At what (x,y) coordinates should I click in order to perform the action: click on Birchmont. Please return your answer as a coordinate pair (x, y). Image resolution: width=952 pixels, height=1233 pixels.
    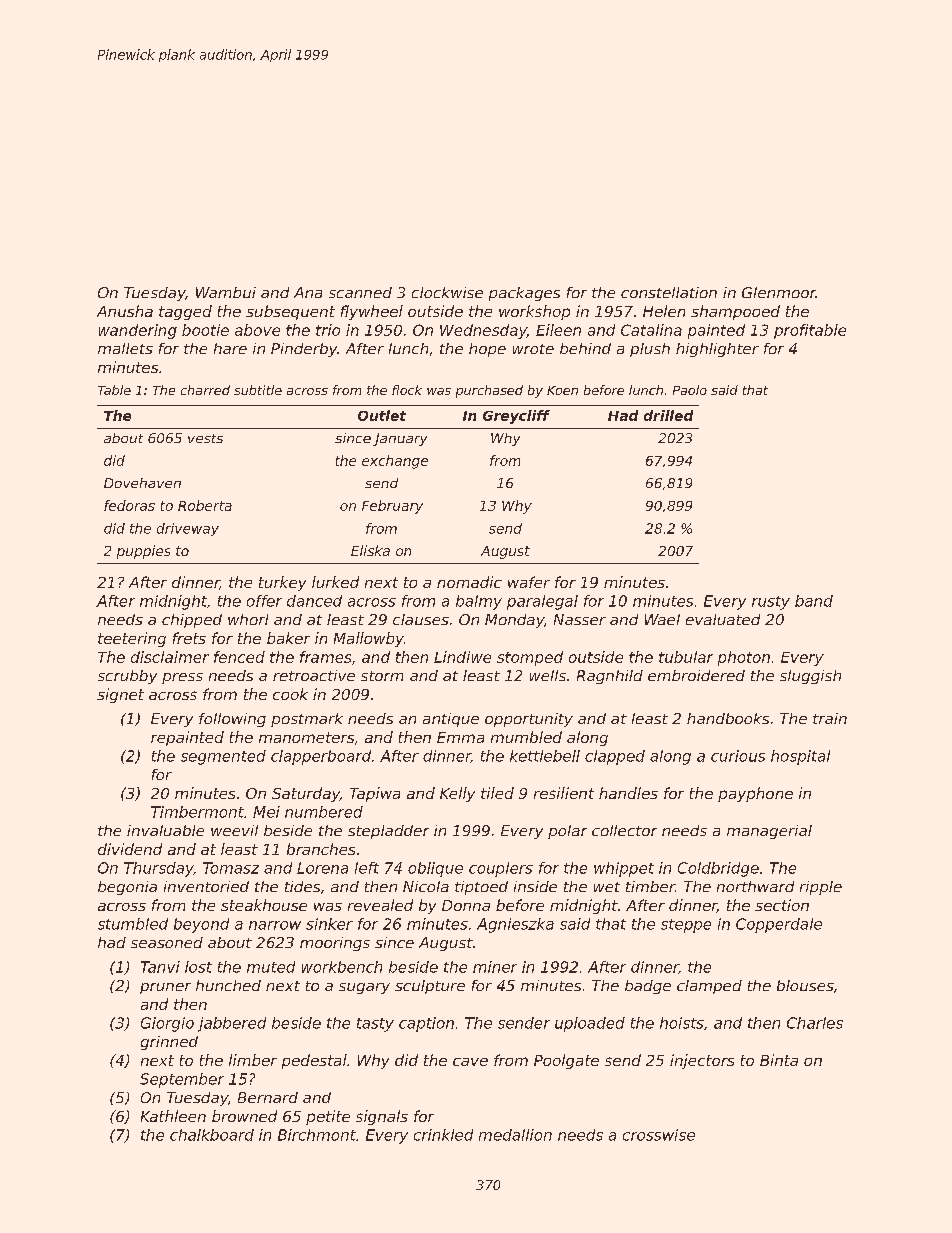
    Looking at the image, I should click on (317, 1135).
